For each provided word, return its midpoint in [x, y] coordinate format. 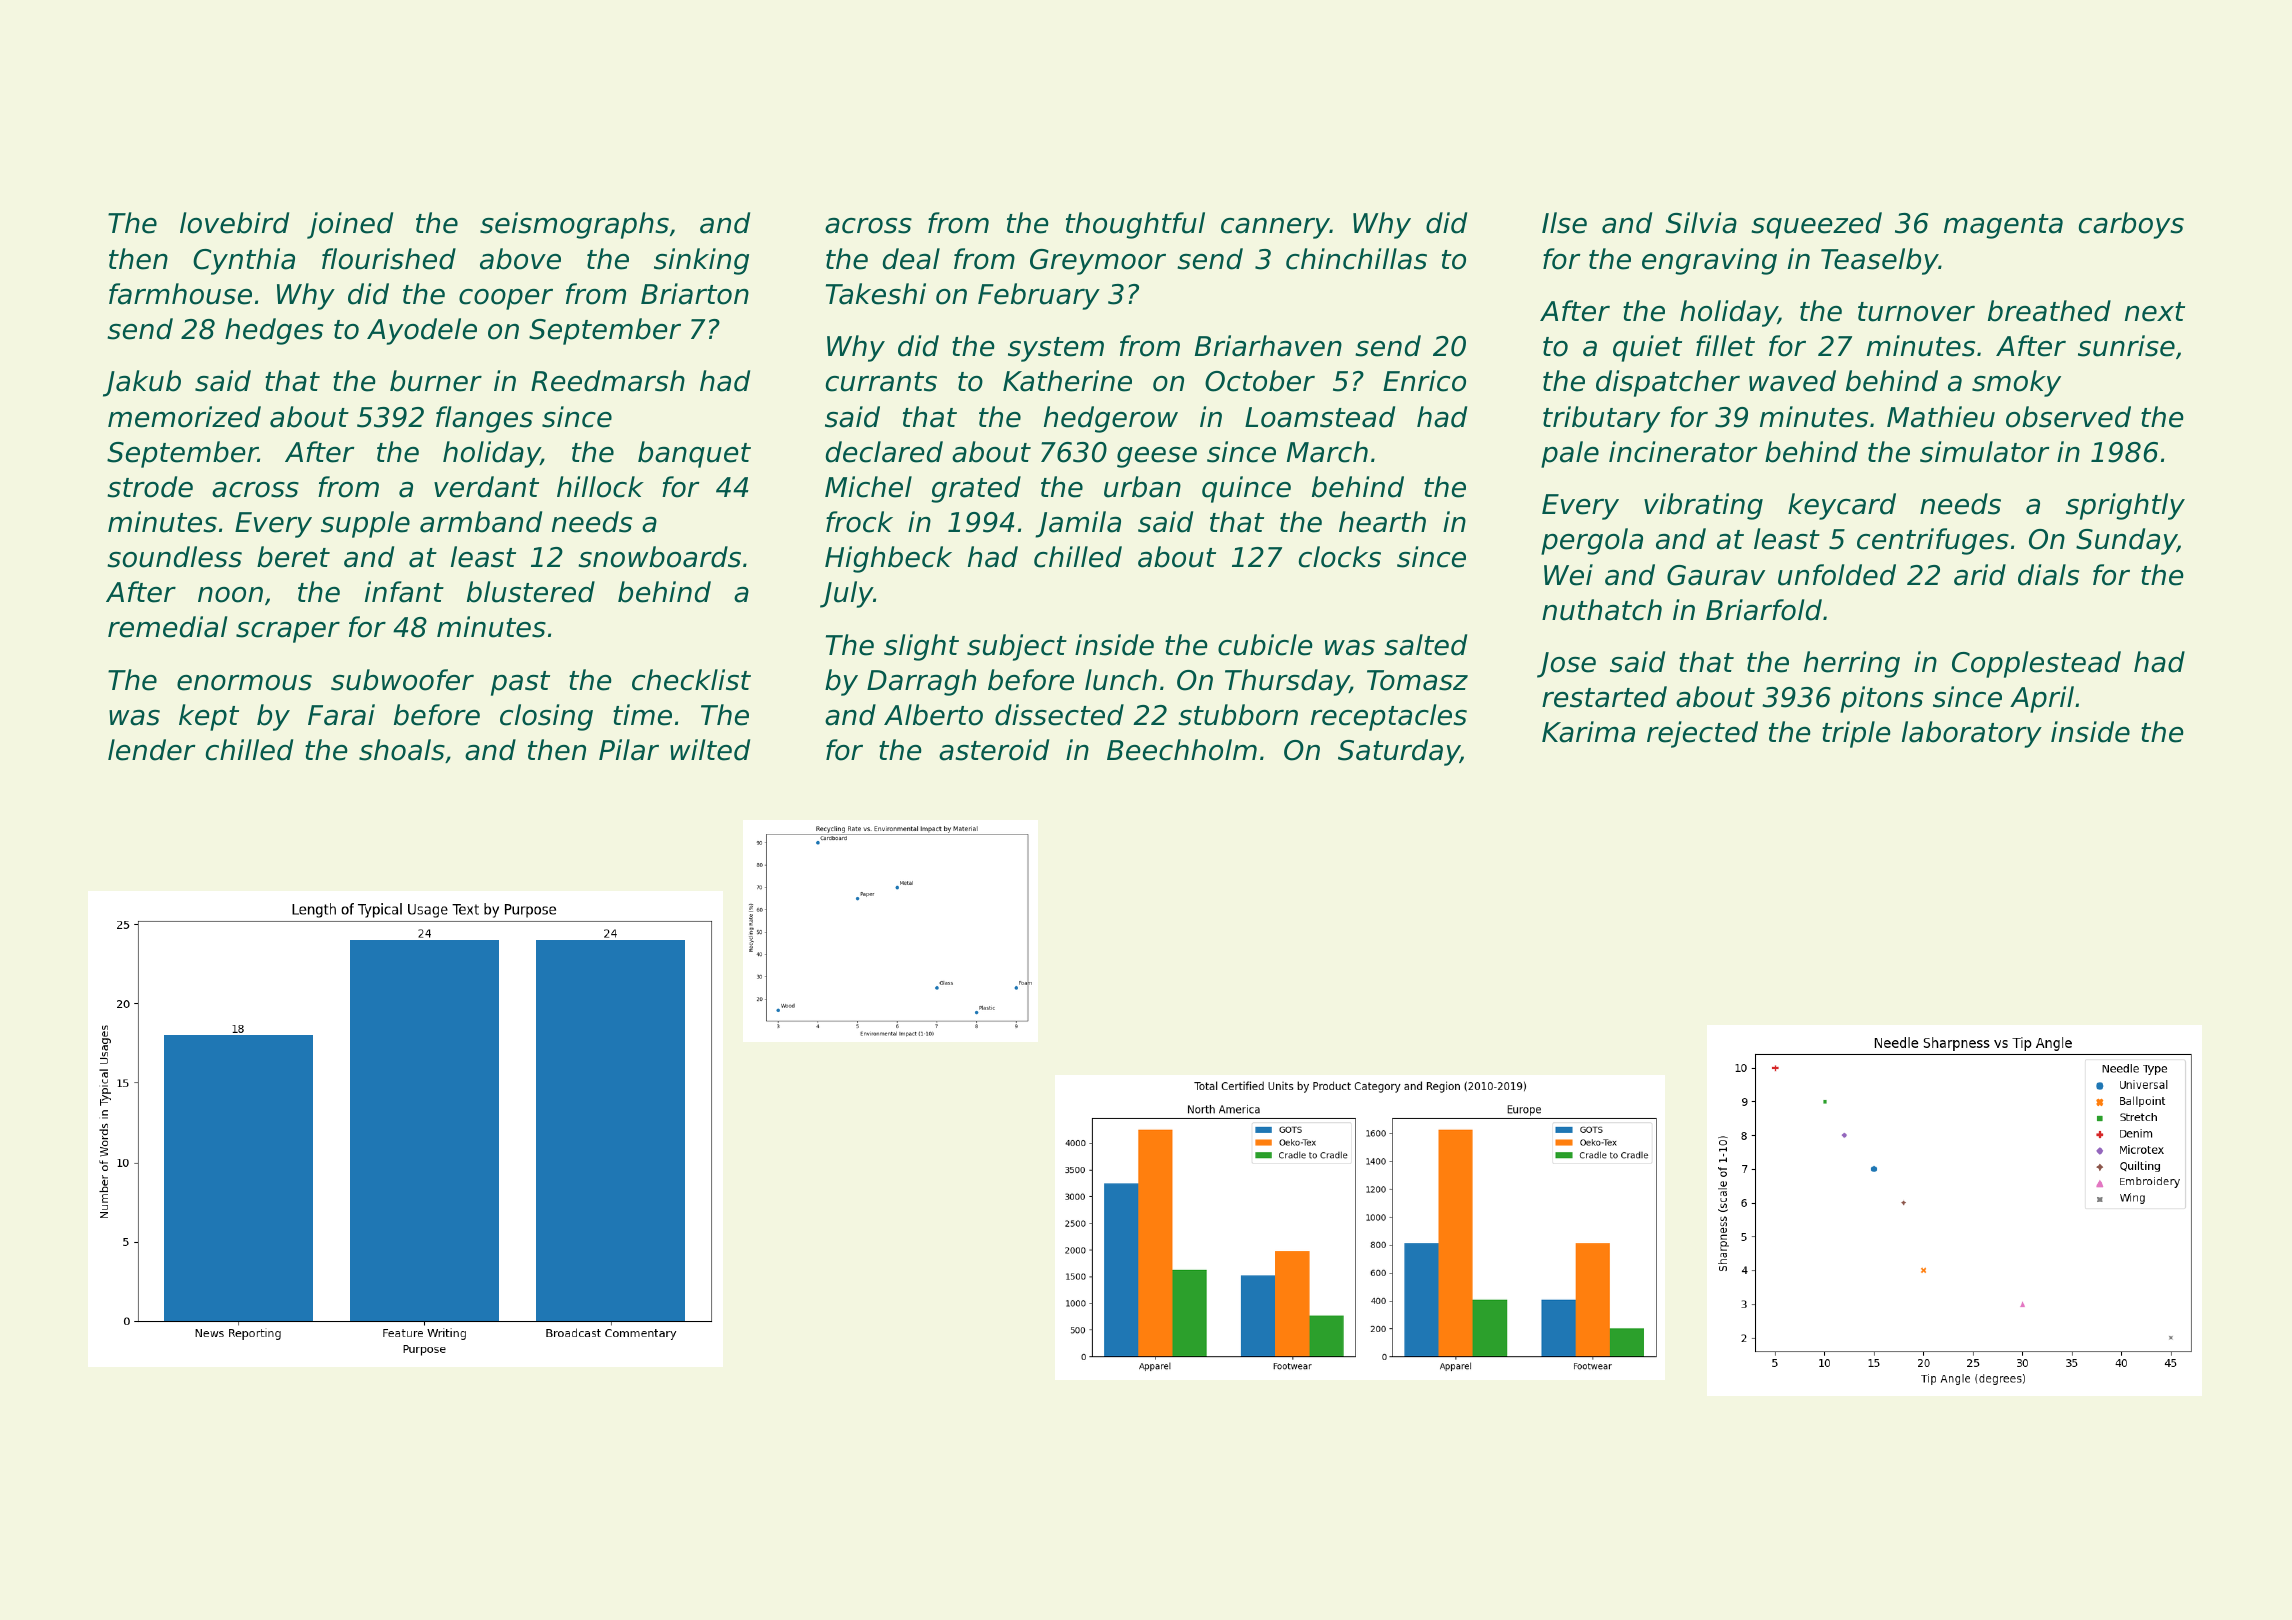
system [1056, 349]
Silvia [1701, 223]
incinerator [1683, 452]
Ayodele [422, 331]
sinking [701, 261]
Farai [341, 715]
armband [481, 522]
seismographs [574, 225]
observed [2068, 417]
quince [1246, 489]
